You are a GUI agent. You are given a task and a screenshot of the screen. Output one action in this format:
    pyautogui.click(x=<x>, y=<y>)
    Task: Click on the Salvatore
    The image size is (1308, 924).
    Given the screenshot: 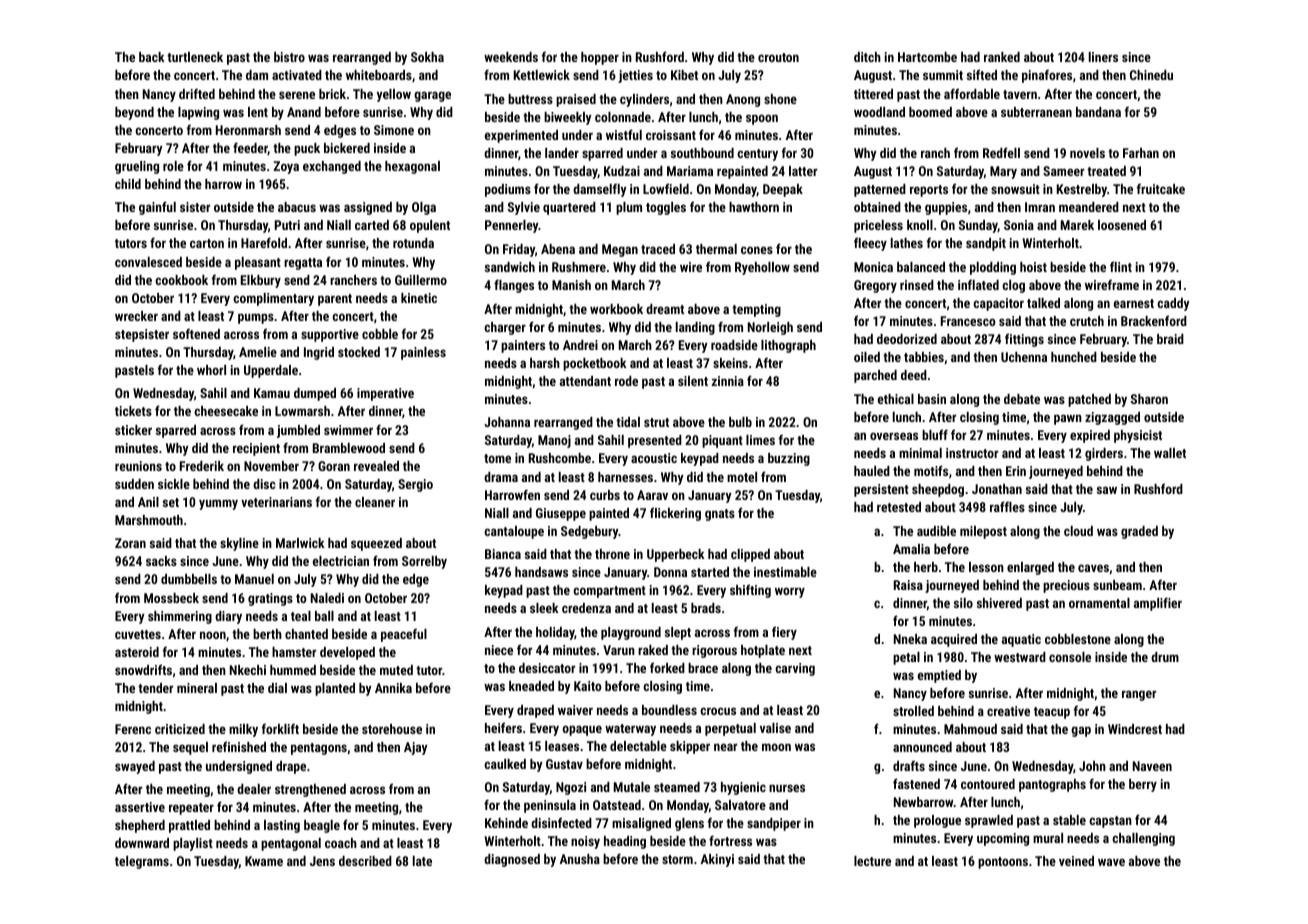 What is the action you would take?
    pyautogui.click(x=740, y=805)
